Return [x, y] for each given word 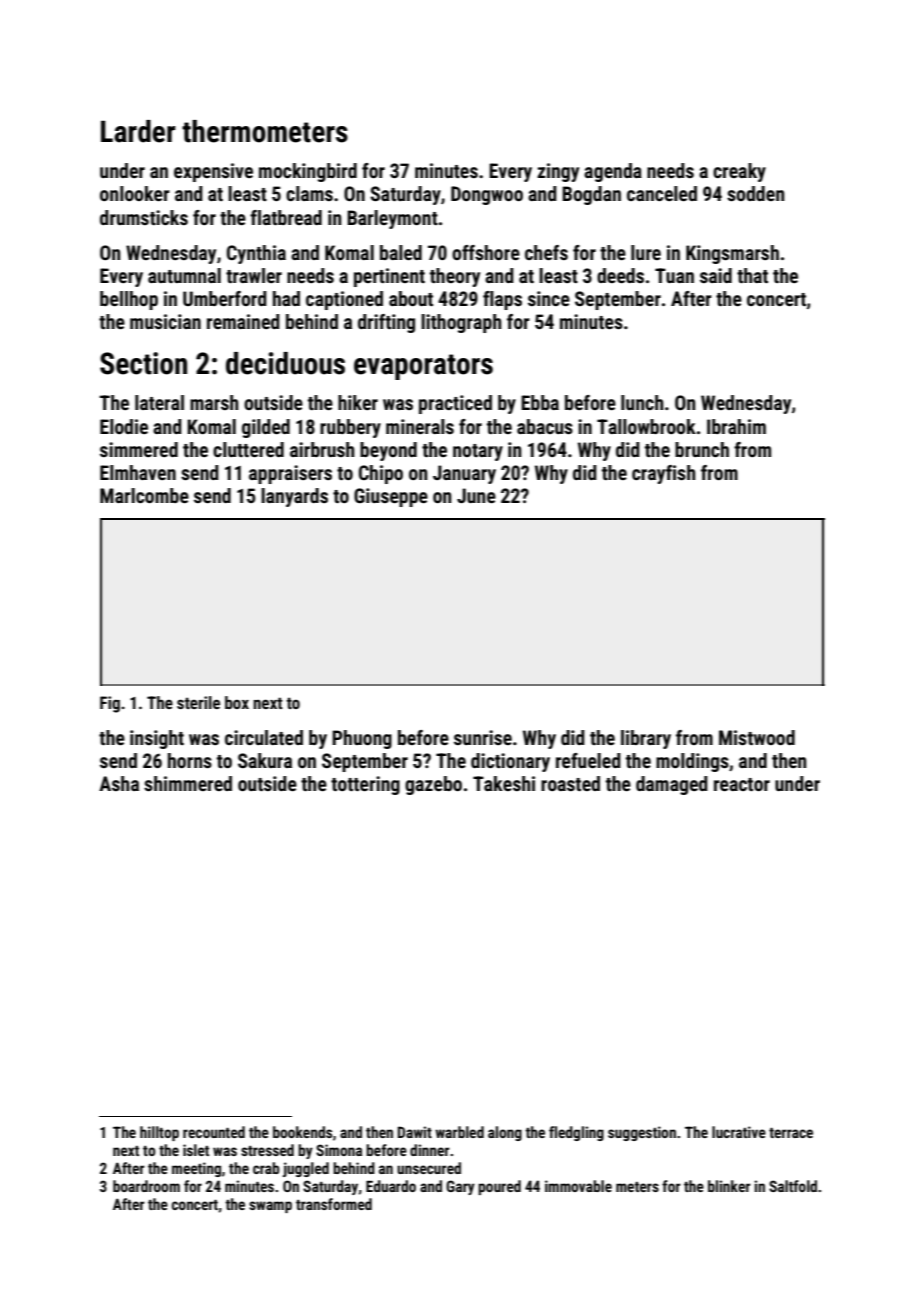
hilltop [159, 1133]
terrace [791, 1133]
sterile [198, 702]
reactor [742, 784]
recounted [214, 1132]
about [411, 298]
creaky [739, 172]
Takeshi [504, 783]
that [752, 275]
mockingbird [308, 172]
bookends [302, 1132]
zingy [558, 172]
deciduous [285, 363]
